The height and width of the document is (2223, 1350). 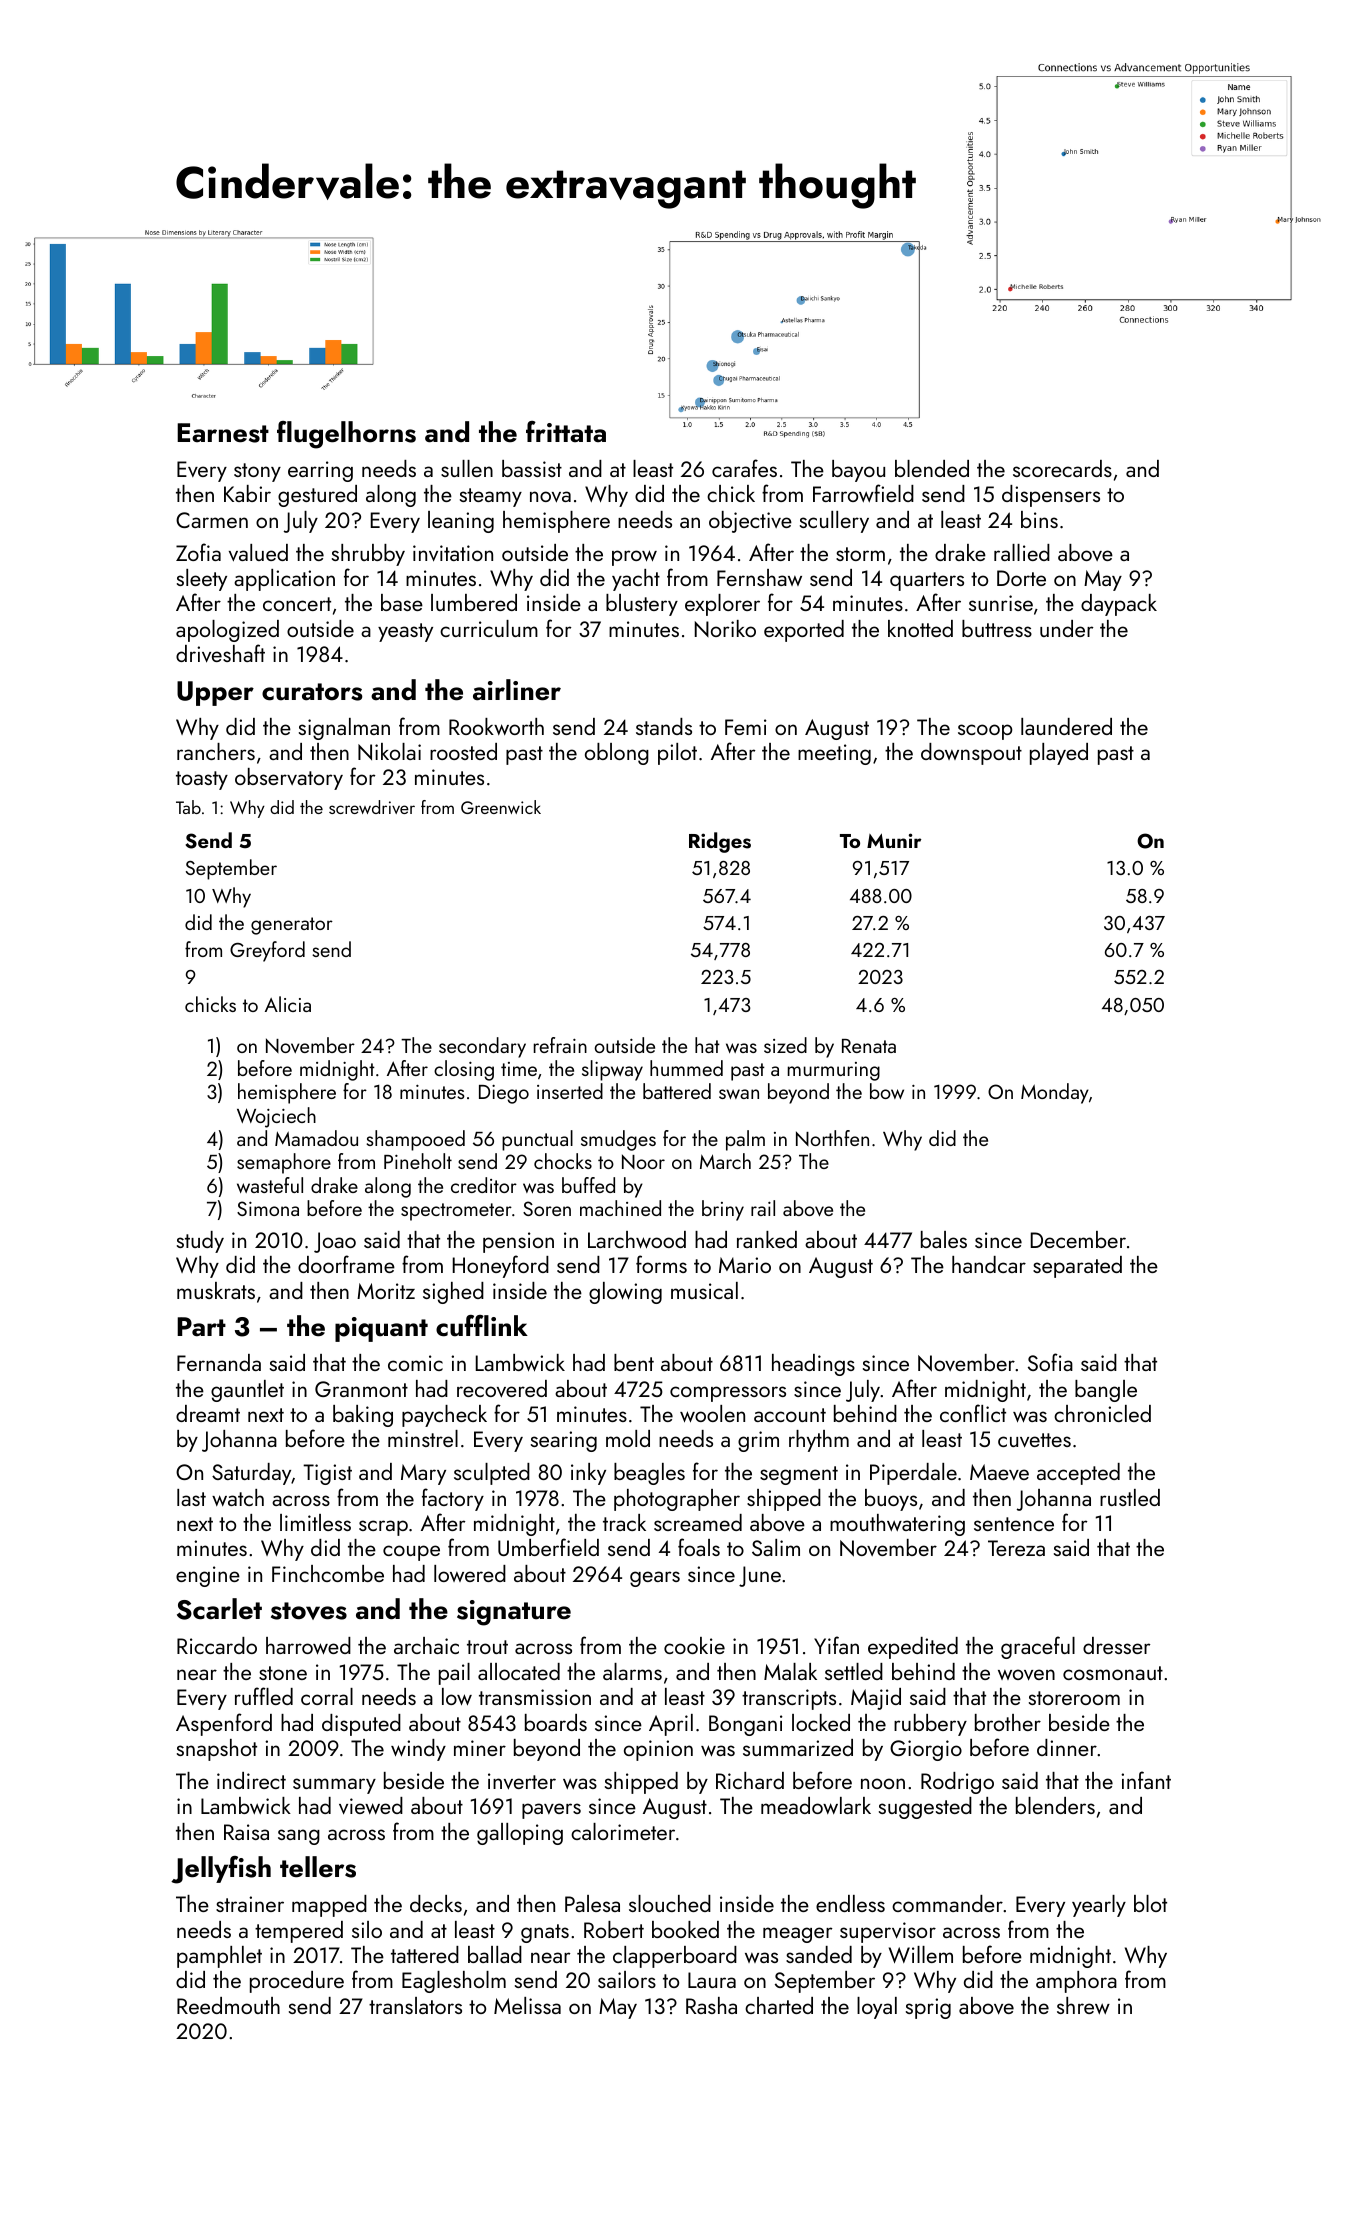 What do you see at coordinates (920, 628) in the document?
I see `knotted` at bounding box center [920, 628].
